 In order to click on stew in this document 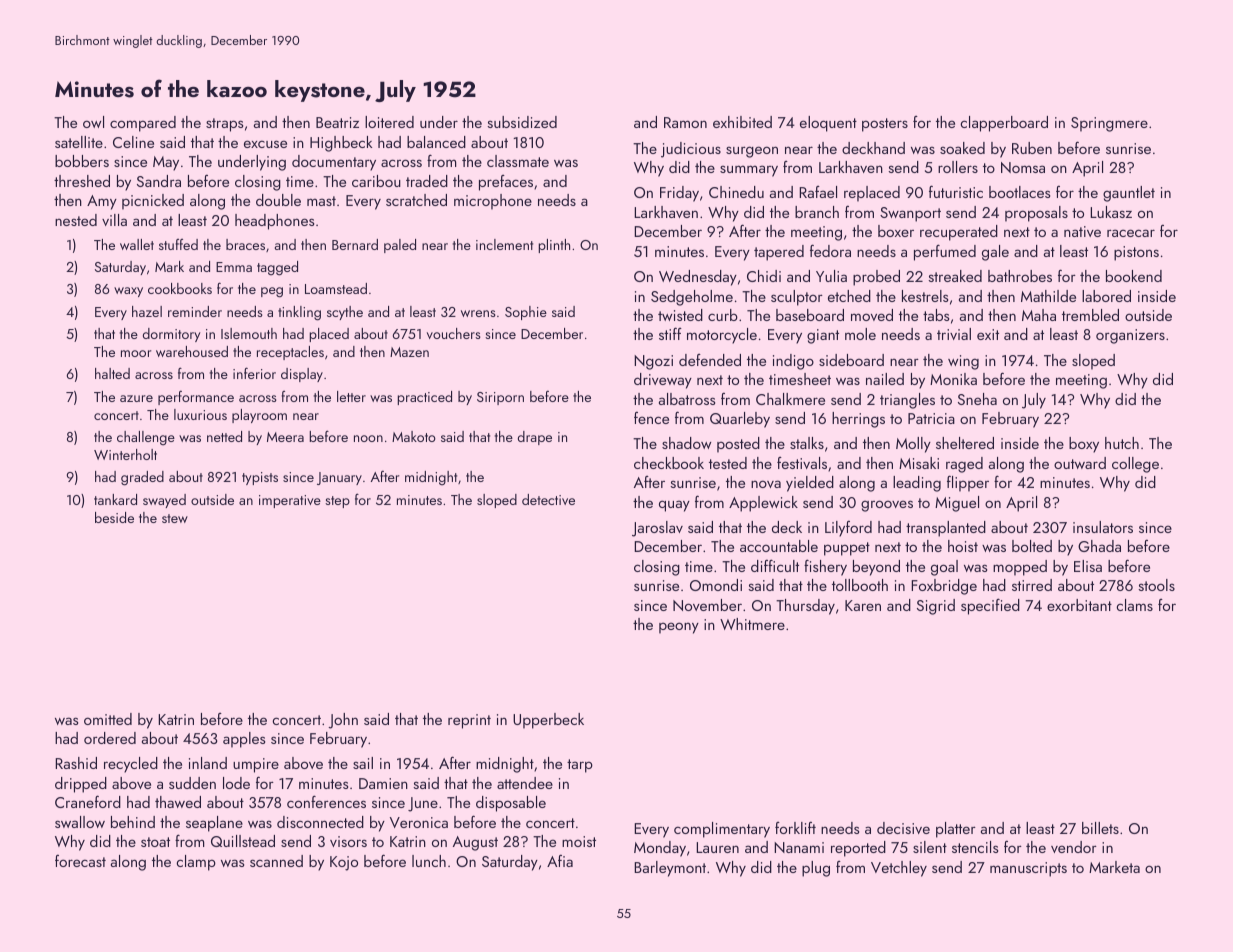, I will do `click(175, 518)`.
